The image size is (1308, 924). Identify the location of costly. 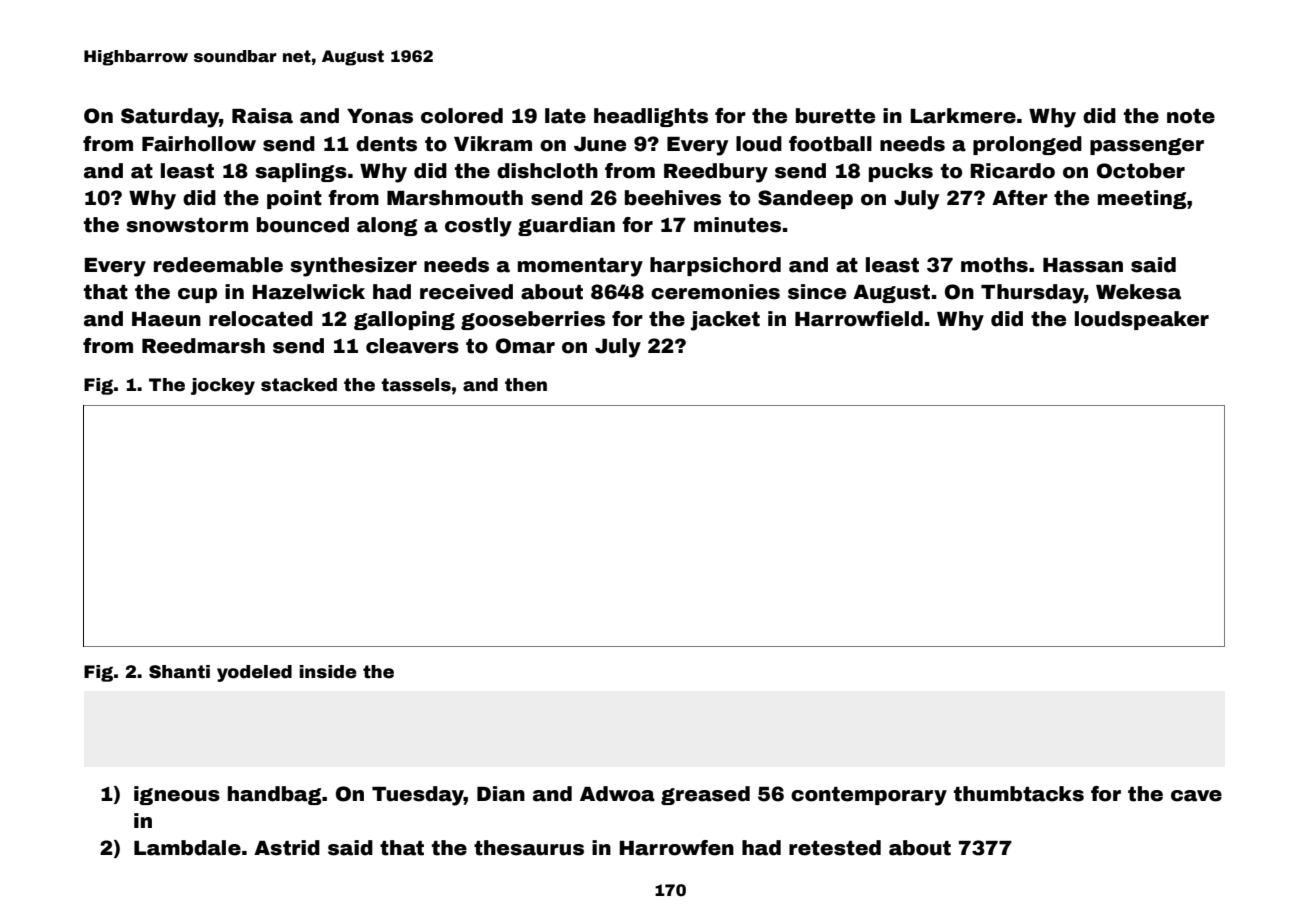
(478, 227).
